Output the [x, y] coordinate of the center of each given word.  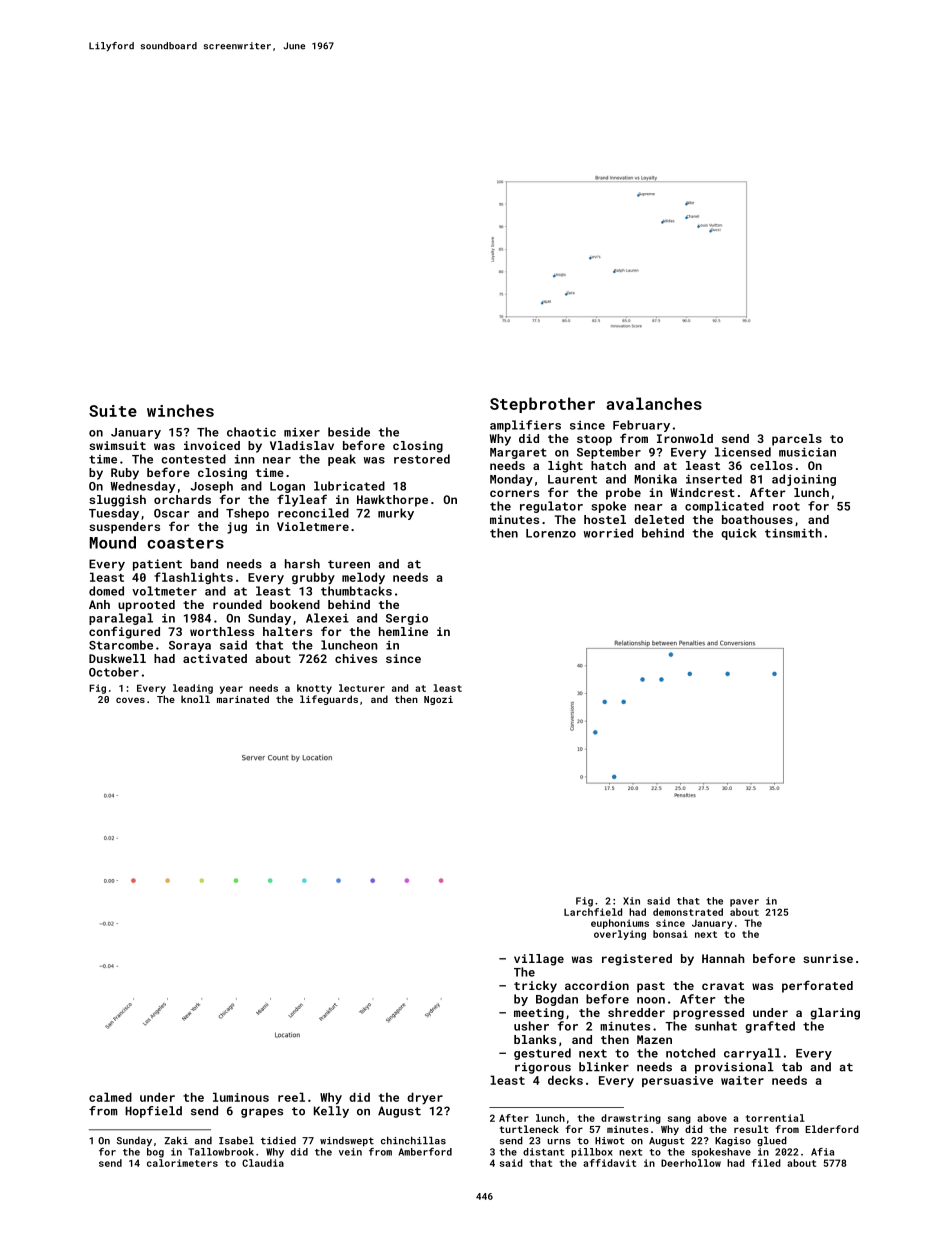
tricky [535, 987]
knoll [195, 699]
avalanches [654, 403]
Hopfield [153, 1112]
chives [356, 658]
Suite [113, 411]
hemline [403, 631]
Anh [99, 604]
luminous [241, 1097]
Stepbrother [542, 405]
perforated [817, 986]
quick [739, 534]
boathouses [757, 519]
